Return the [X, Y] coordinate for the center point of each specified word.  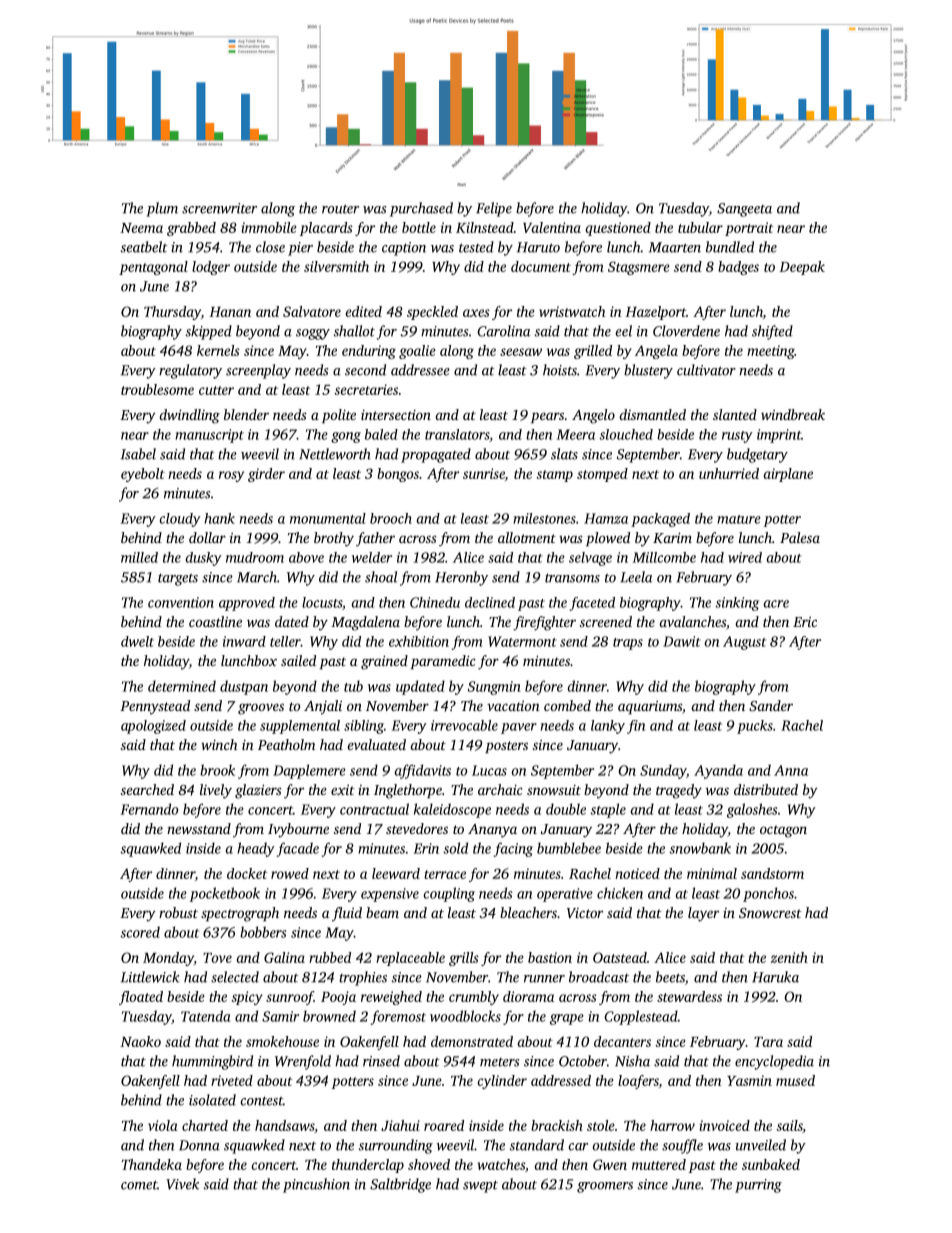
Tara [768, 1042]
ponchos [768, 894]
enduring [369, 352]
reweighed [391, 998]
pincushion [316, 1185]
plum [162, 209]
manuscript [209, 436]
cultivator [706, 370]
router [340, 209]
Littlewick [150, 977]
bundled [730, 247]
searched [147, 789]
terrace [445, 874]
